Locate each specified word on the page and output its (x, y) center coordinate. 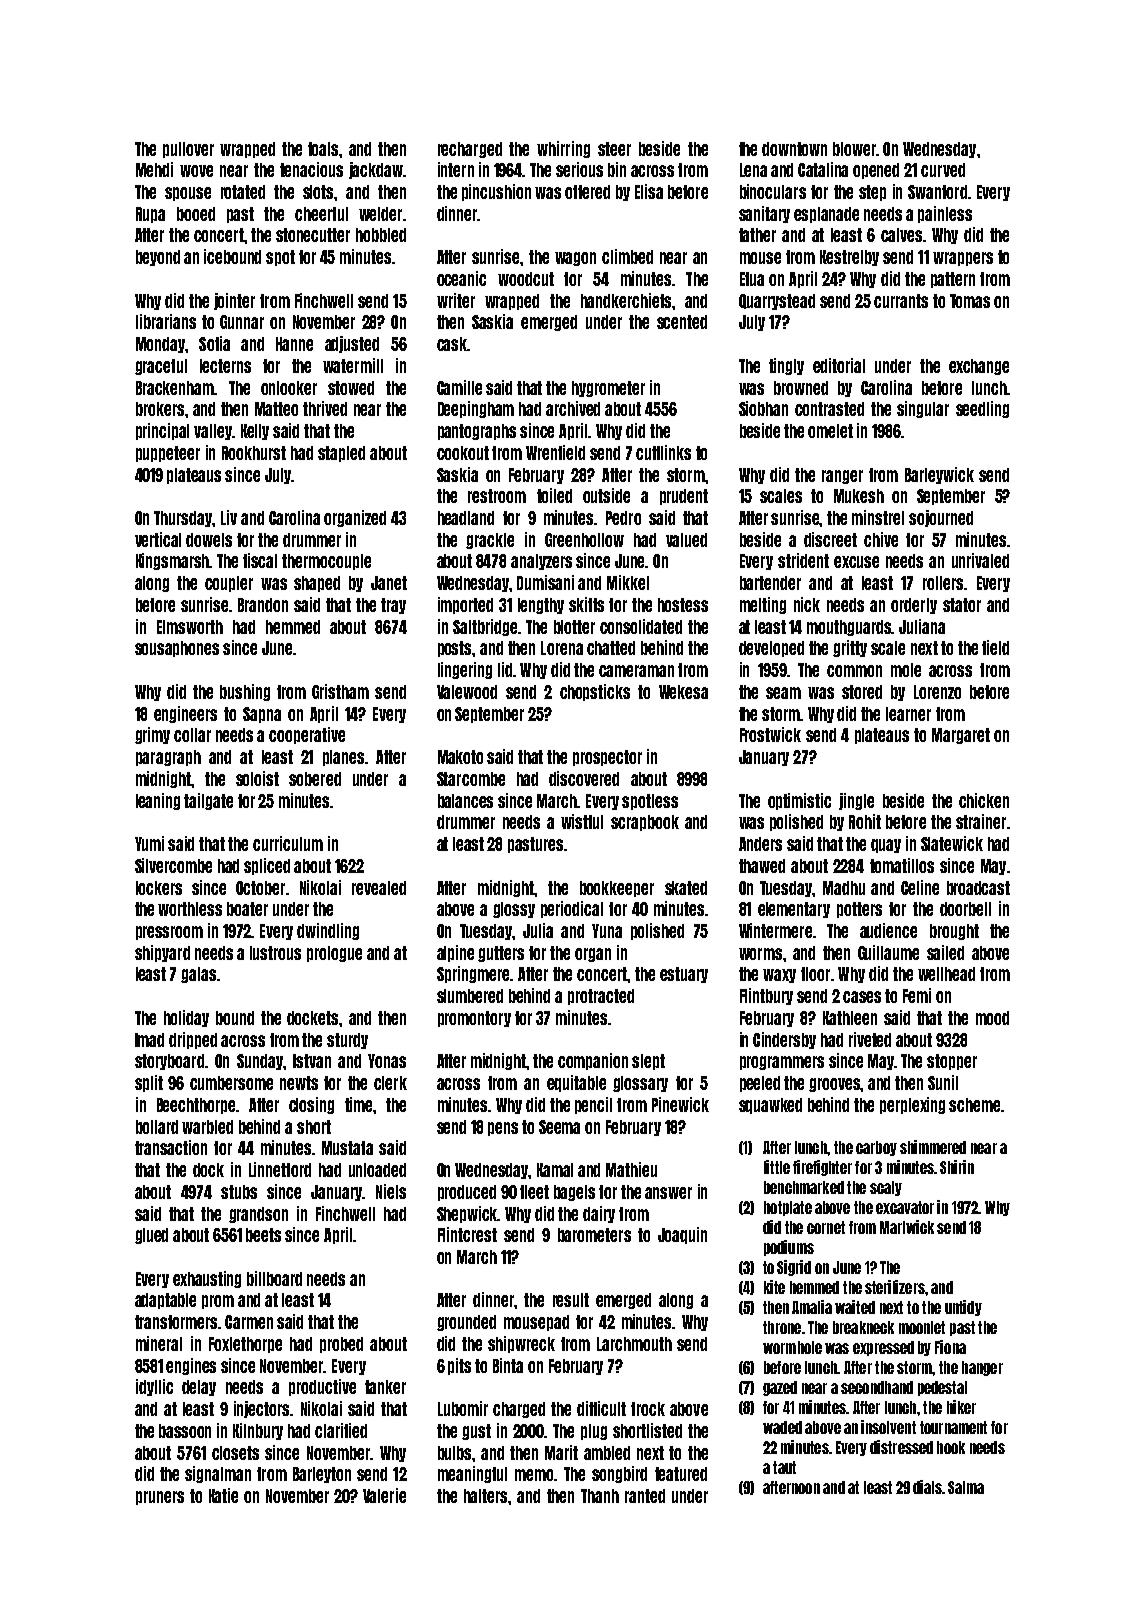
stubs (239, 1192)
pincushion (496, 192)
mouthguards (849, 628)
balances (465, 801)
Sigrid (794, 1268)
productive (322, 1387)
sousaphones (177, 649)
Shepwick (467, 1214)
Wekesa (683, 692)
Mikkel (628, 582)
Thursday (183, 519)
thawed (762, 866)
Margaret (961, 736)
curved (943, 170)
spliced (267, 866)
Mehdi (154, 169)
